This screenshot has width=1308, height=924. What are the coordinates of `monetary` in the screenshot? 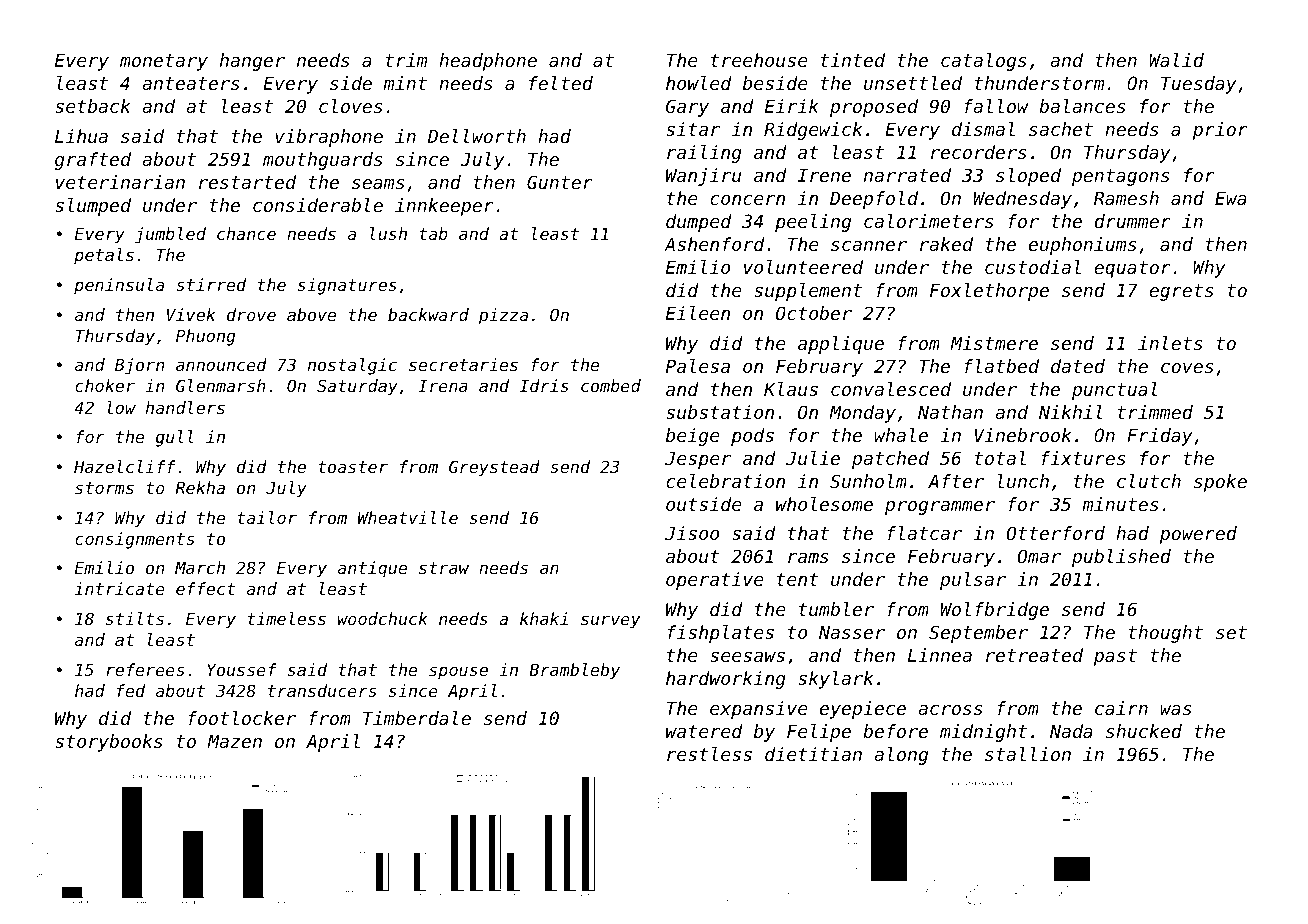 It's located at (164, 62).
